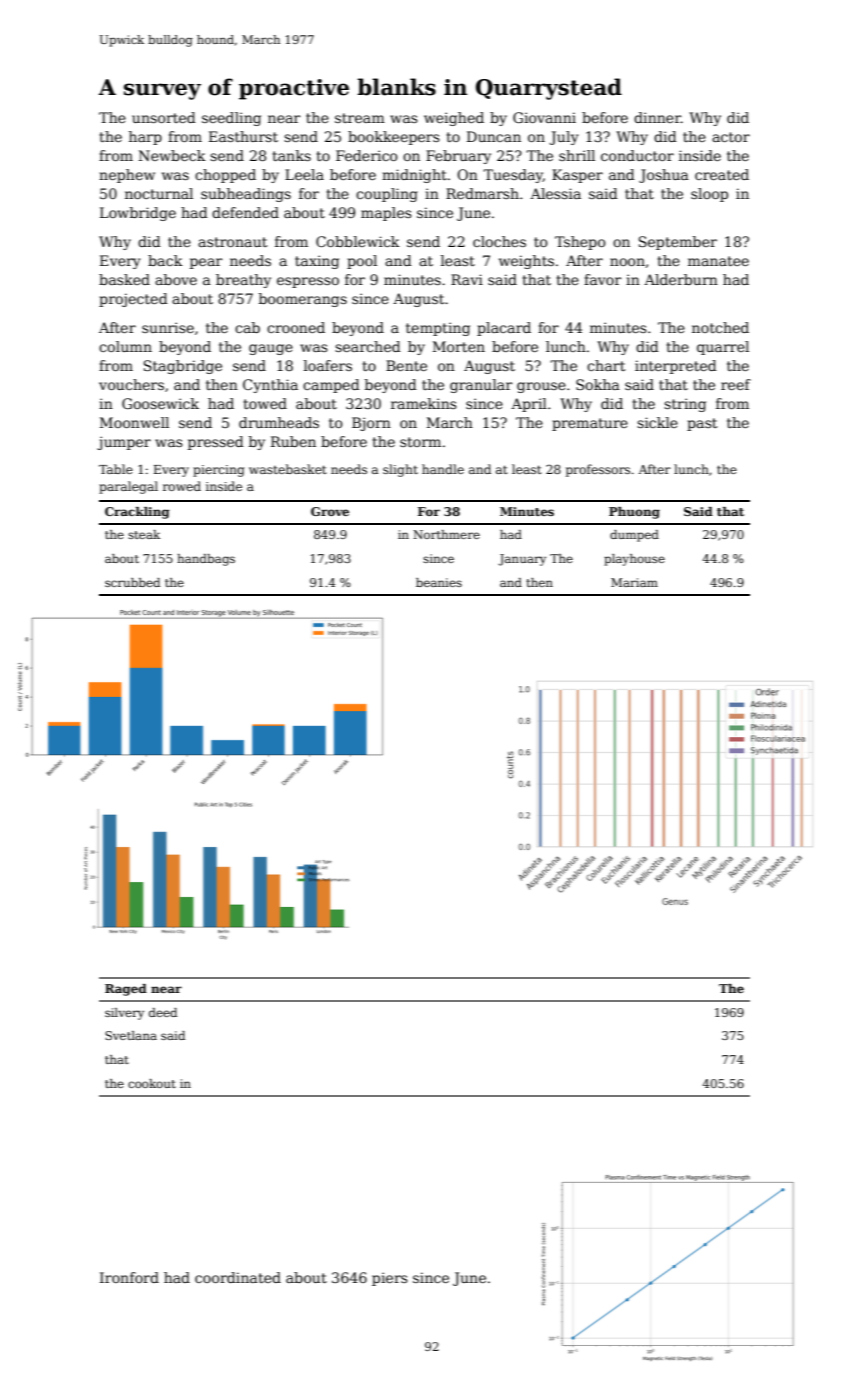  I want to click on stream, so click(360, 118).
